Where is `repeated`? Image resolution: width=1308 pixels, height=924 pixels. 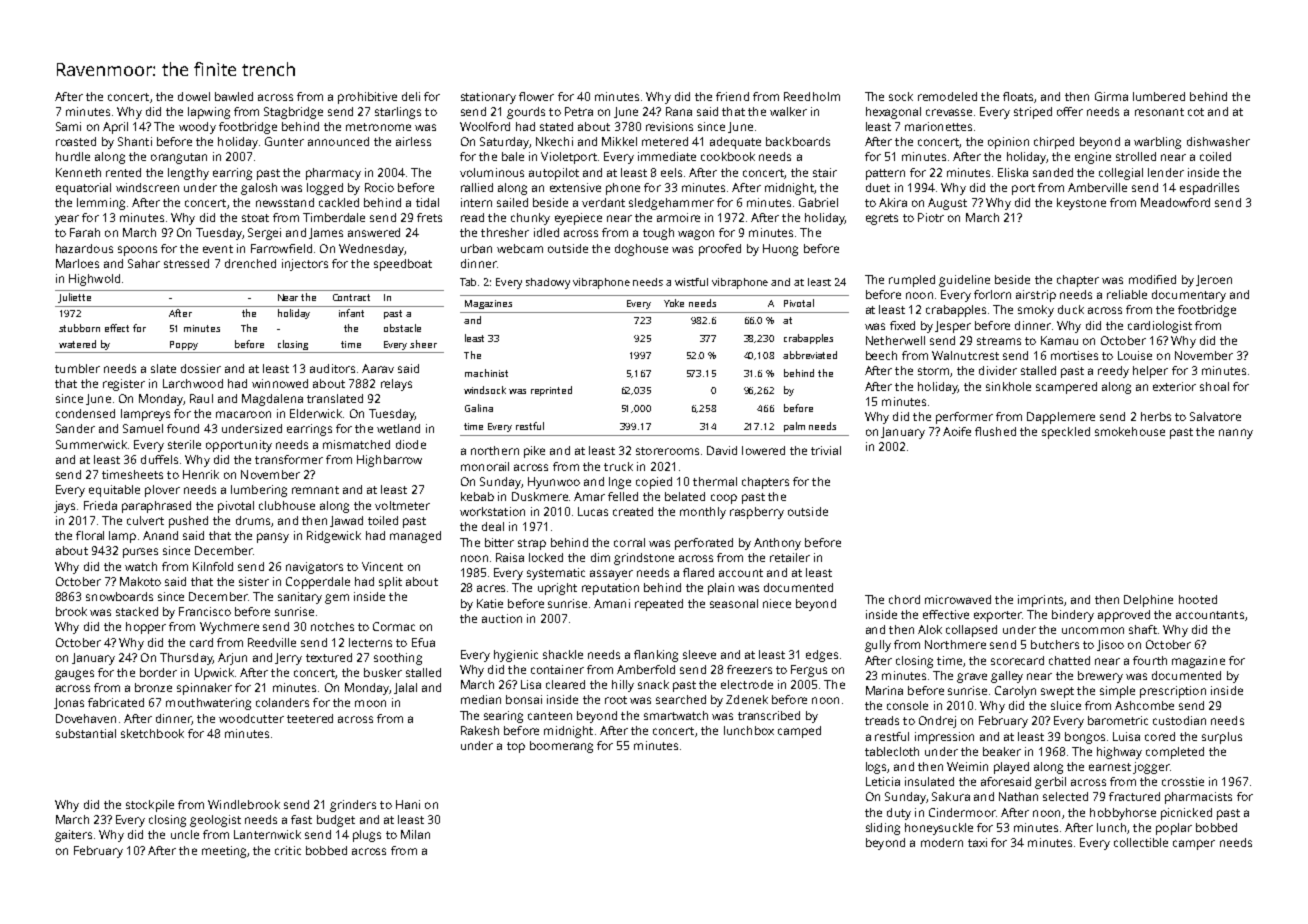 repeated is located at coordinates (659, 605).
